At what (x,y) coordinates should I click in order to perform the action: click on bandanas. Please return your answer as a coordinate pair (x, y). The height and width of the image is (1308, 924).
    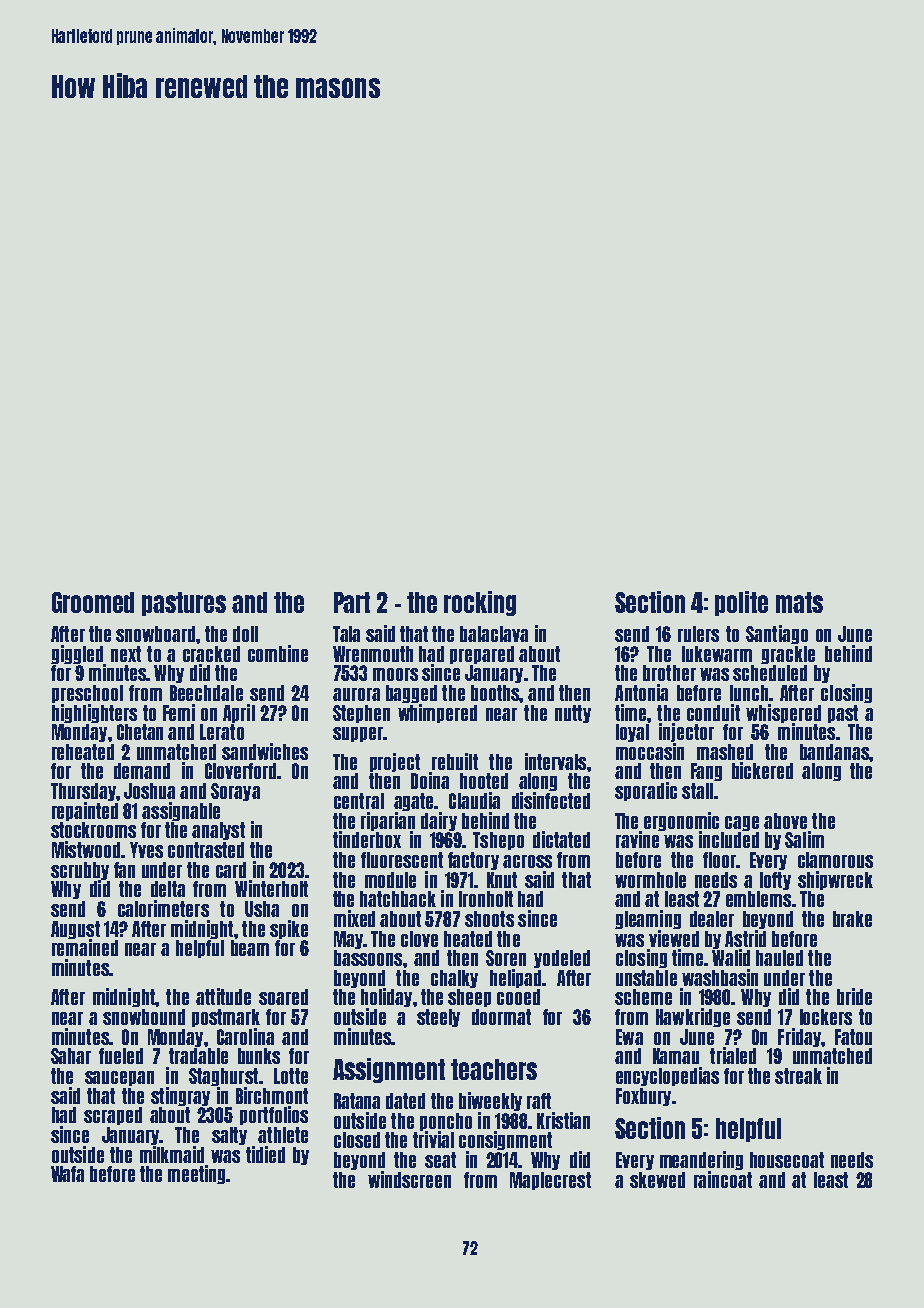
    Looking at the image, I should click on (834, 752).
